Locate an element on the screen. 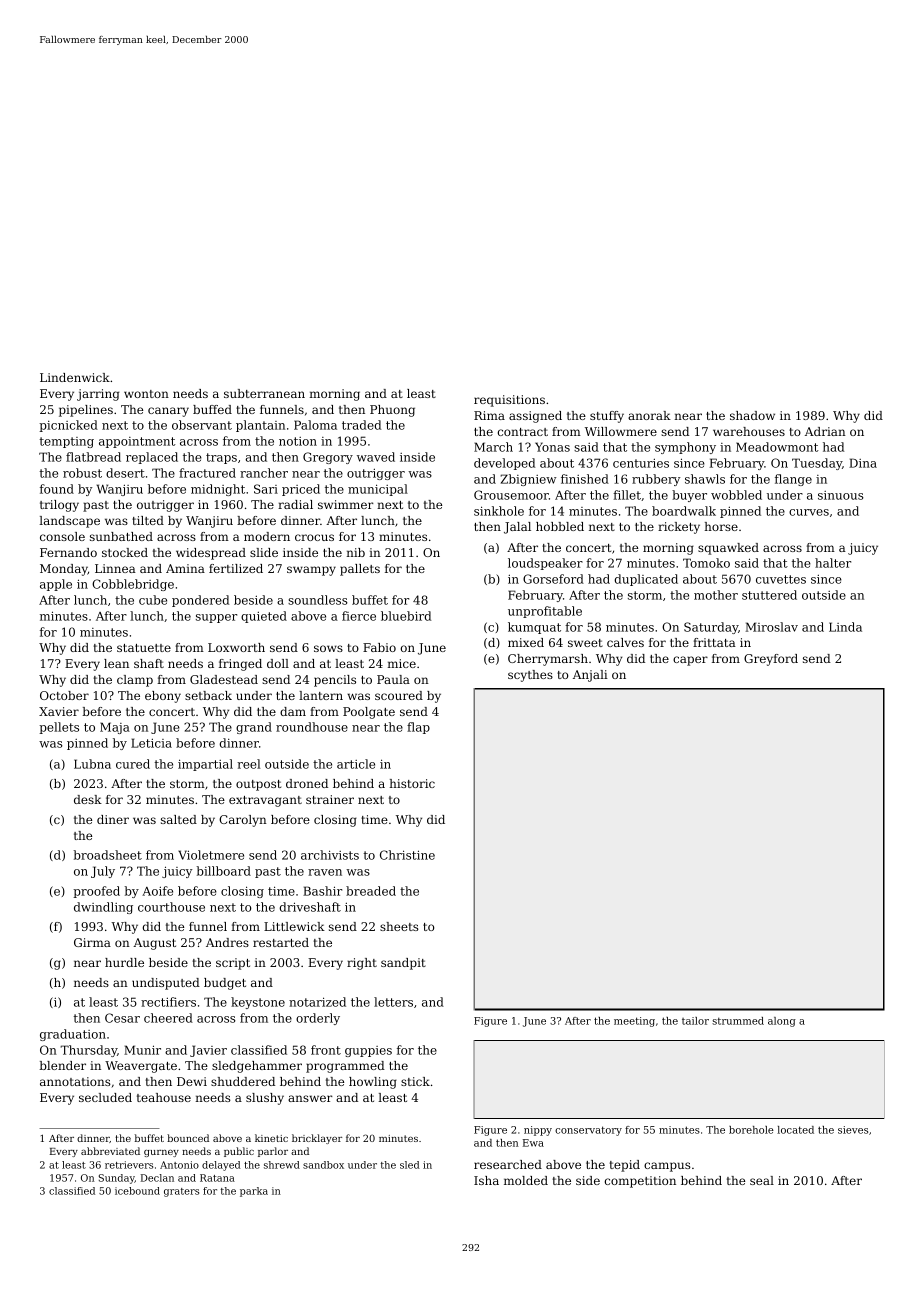 This screenshot has width=924, height=1308. apple is located at coordinates (56, 585).
